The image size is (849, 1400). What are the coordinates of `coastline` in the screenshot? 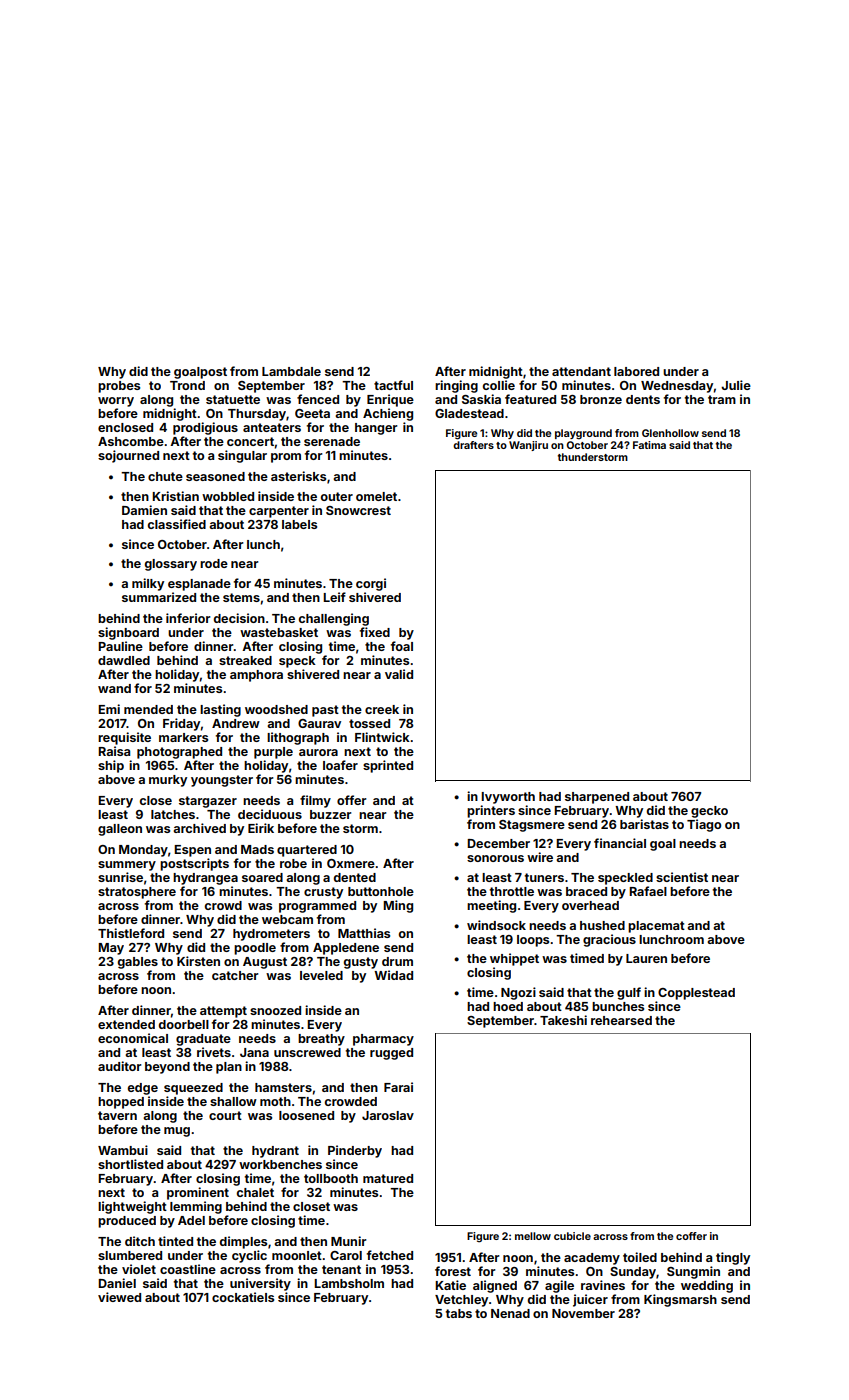 It's located at (188, 1269).
